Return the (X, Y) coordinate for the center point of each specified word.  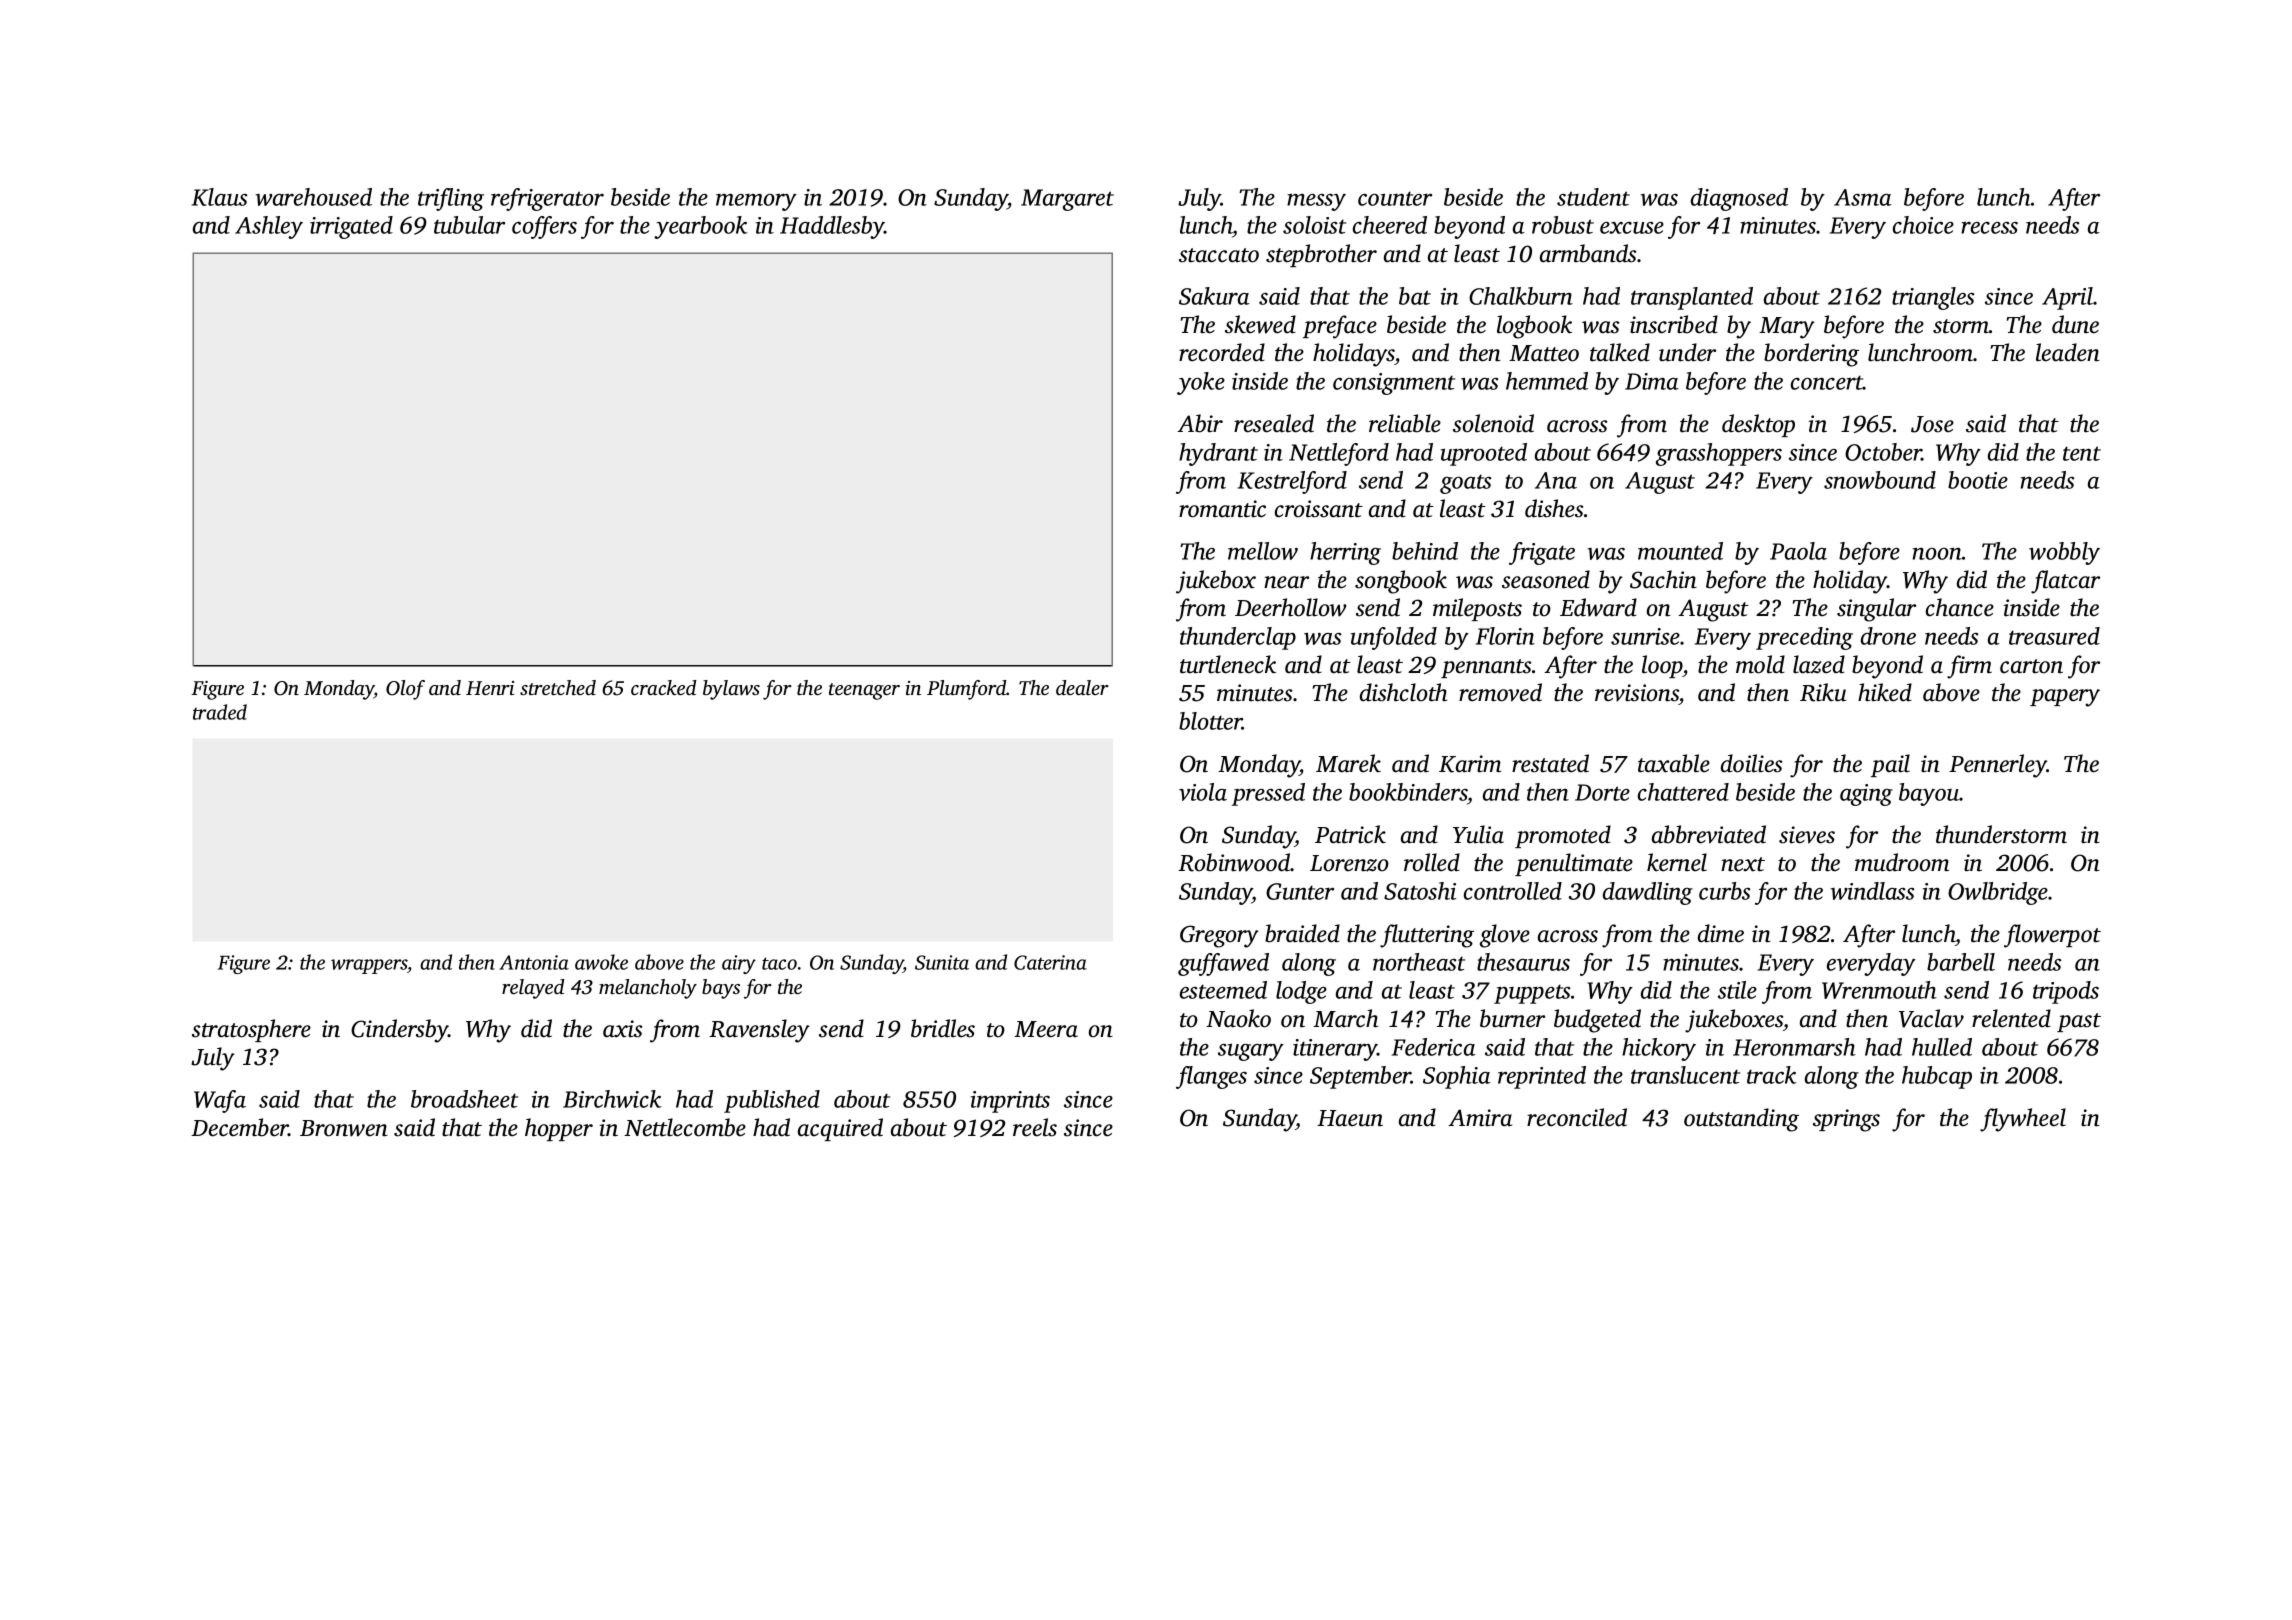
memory (756, 202)
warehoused (314, 197)
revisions (1637, 693)
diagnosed (1739, 199)
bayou (1929, 794)
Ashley (269, 227)
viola (1203, 792)
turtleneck (1228, 664)
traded (220, 712)
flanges (1211, 1077)
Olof (405, 690)
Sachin (1663, 579)
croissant (1319, 509)
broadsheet (464, 1099)
